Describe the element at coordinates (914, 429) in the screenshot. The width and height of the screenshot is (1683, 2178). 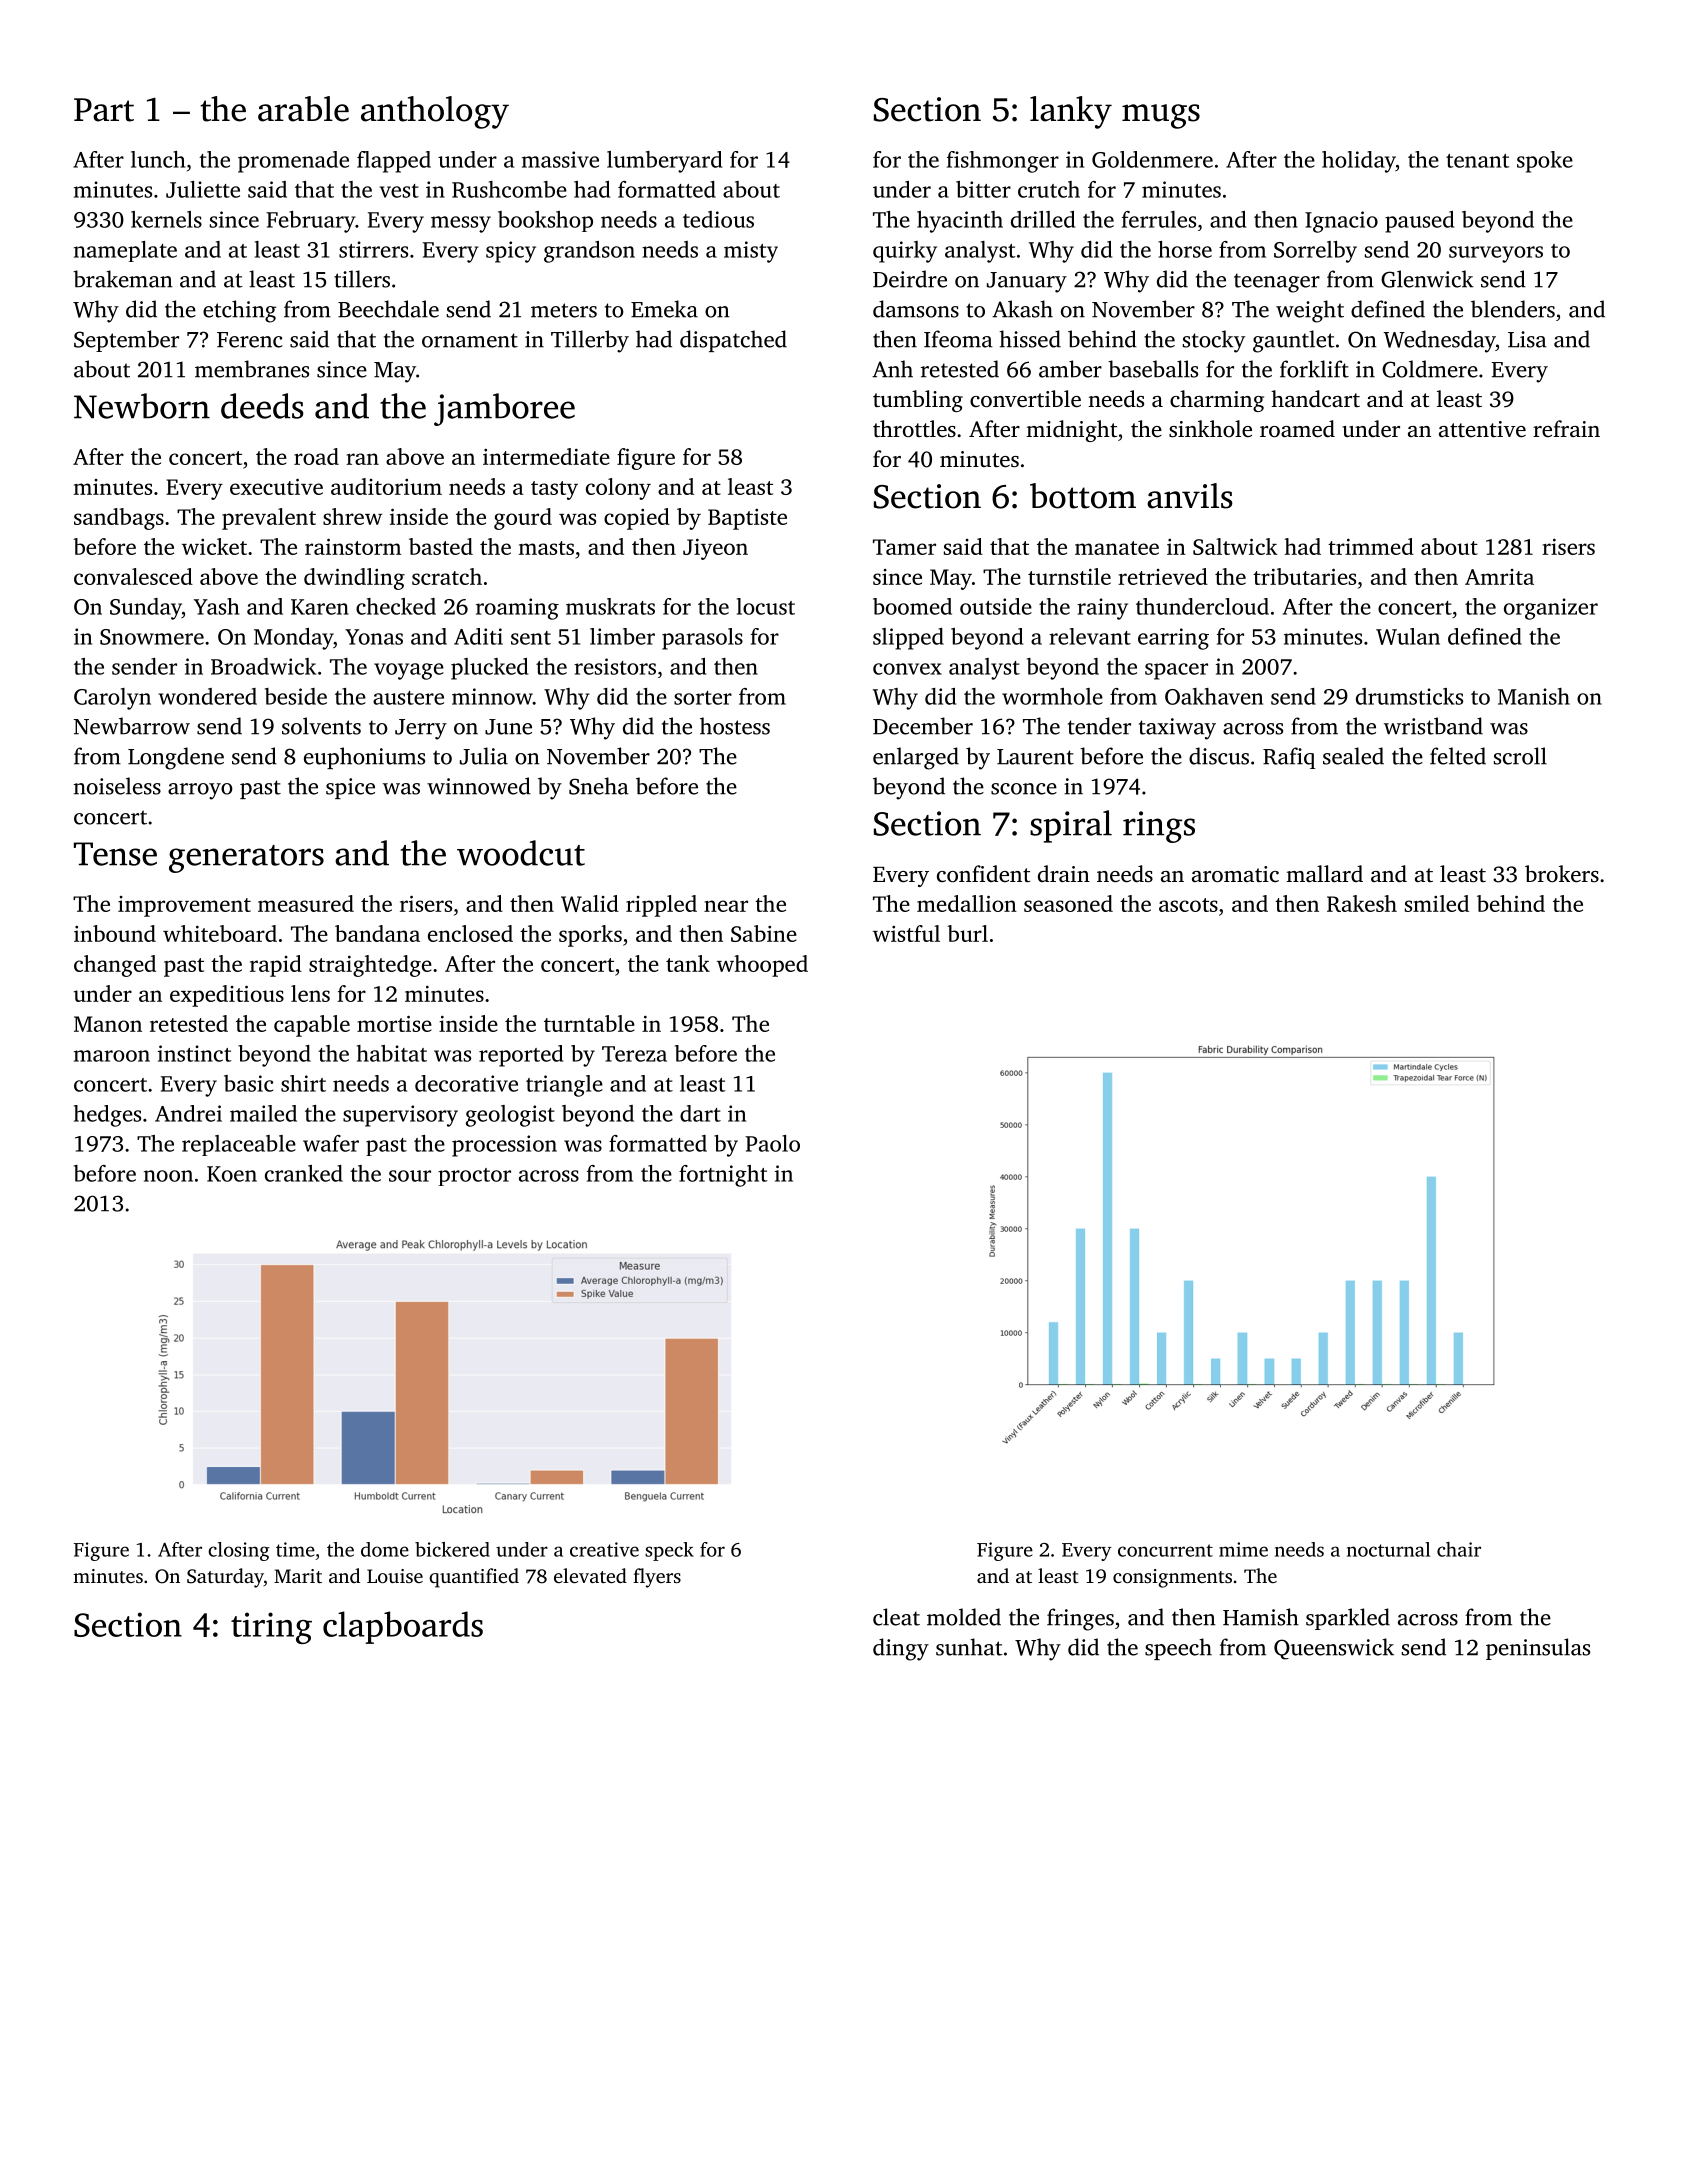
I see `throttles` at that location.
